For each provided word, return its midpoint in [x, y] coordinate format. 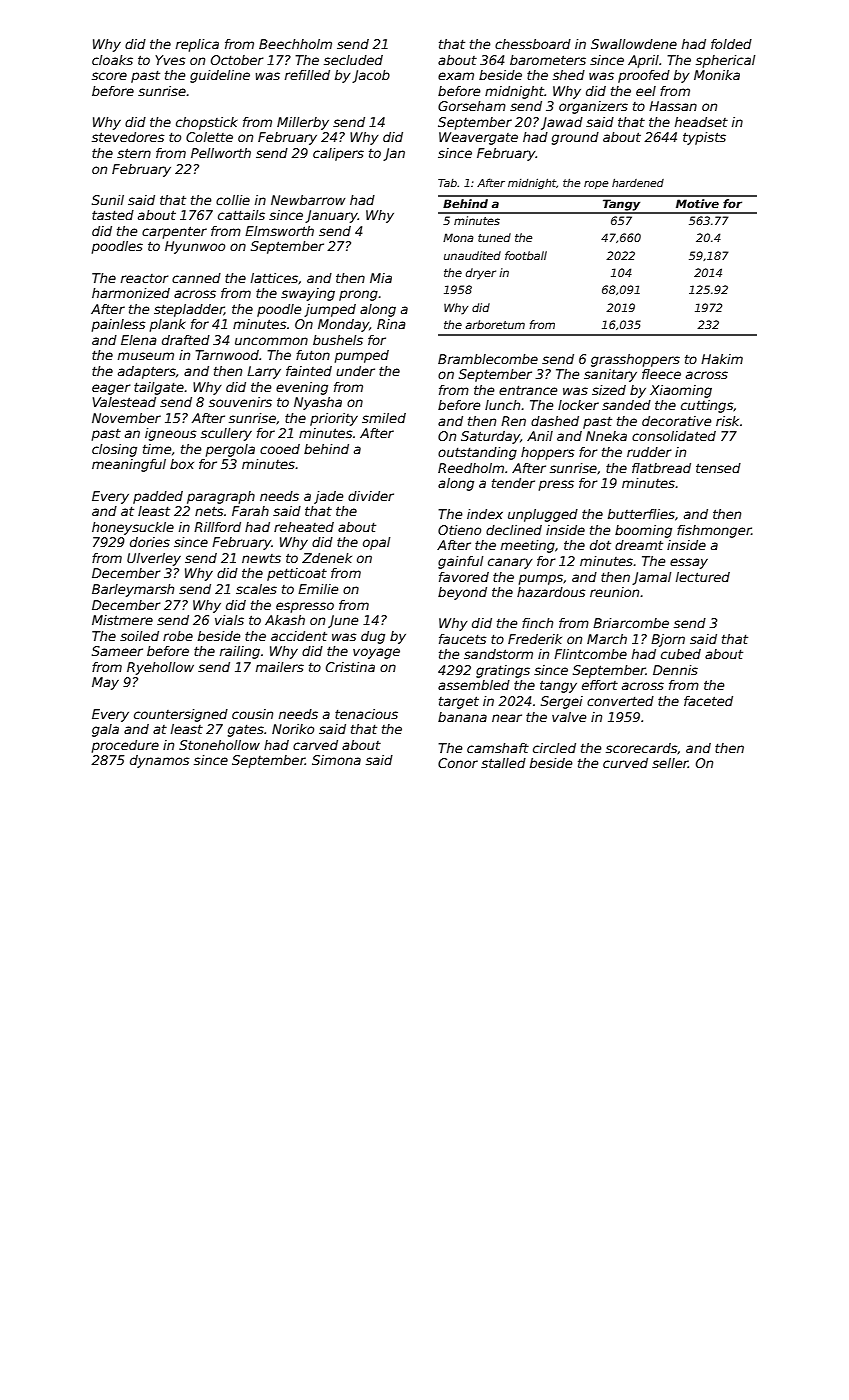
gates [246, 730]
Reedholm [471, 468]
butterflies [641, 514]
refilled [307, 75]
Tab [447, 183]
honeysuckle [133, 528]
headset [701, 122]
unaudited [472, 255]
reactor [145, 278]
